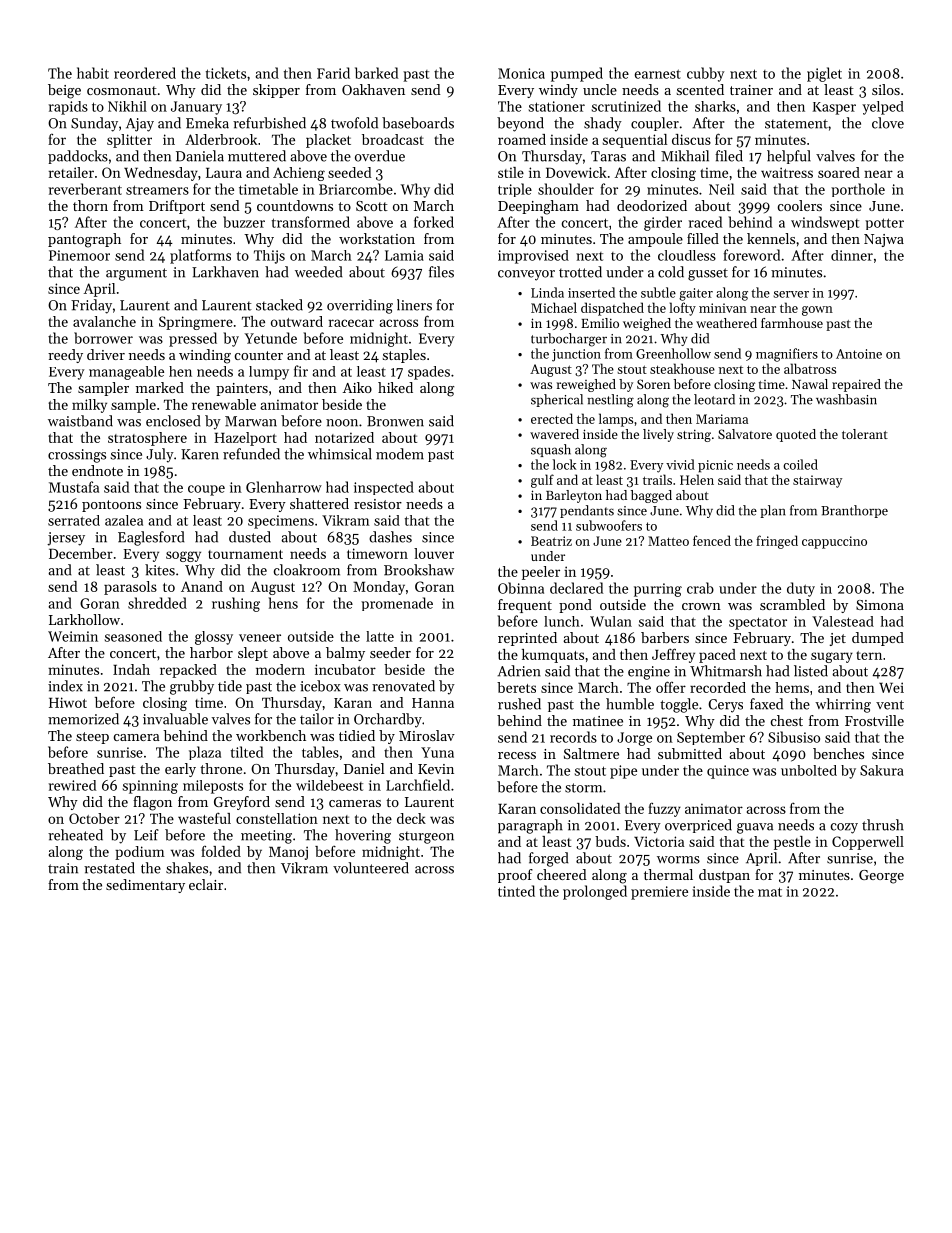  What do you see at coordinates (157, 190) in the screenshot?
I see `streamers` at bounding box center [157, 190].
